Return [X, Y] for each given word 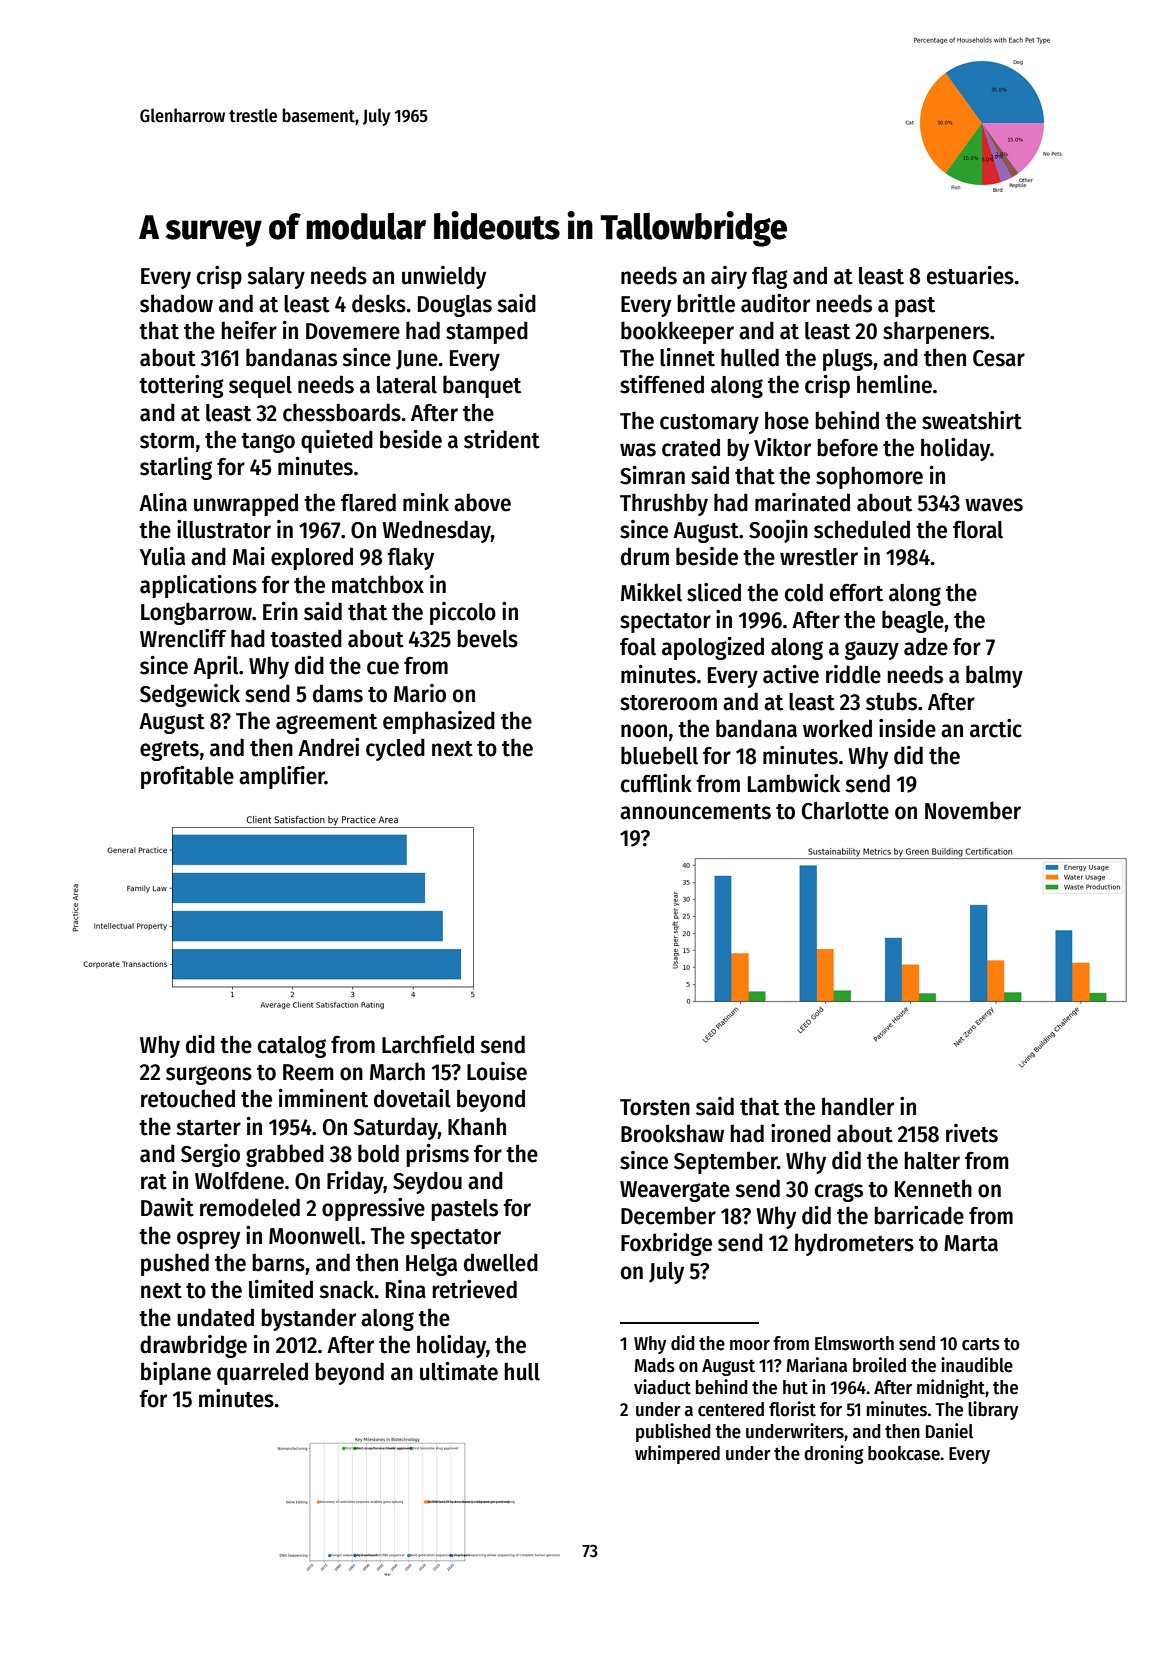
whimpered [677, 1454]
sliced [714, 592]
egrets [169, 751]
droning [833, 1454]
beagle [913, 621]
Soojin [778, 531]
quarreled [262, 1373]
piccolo [463, 613]
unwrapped [246, 504]
